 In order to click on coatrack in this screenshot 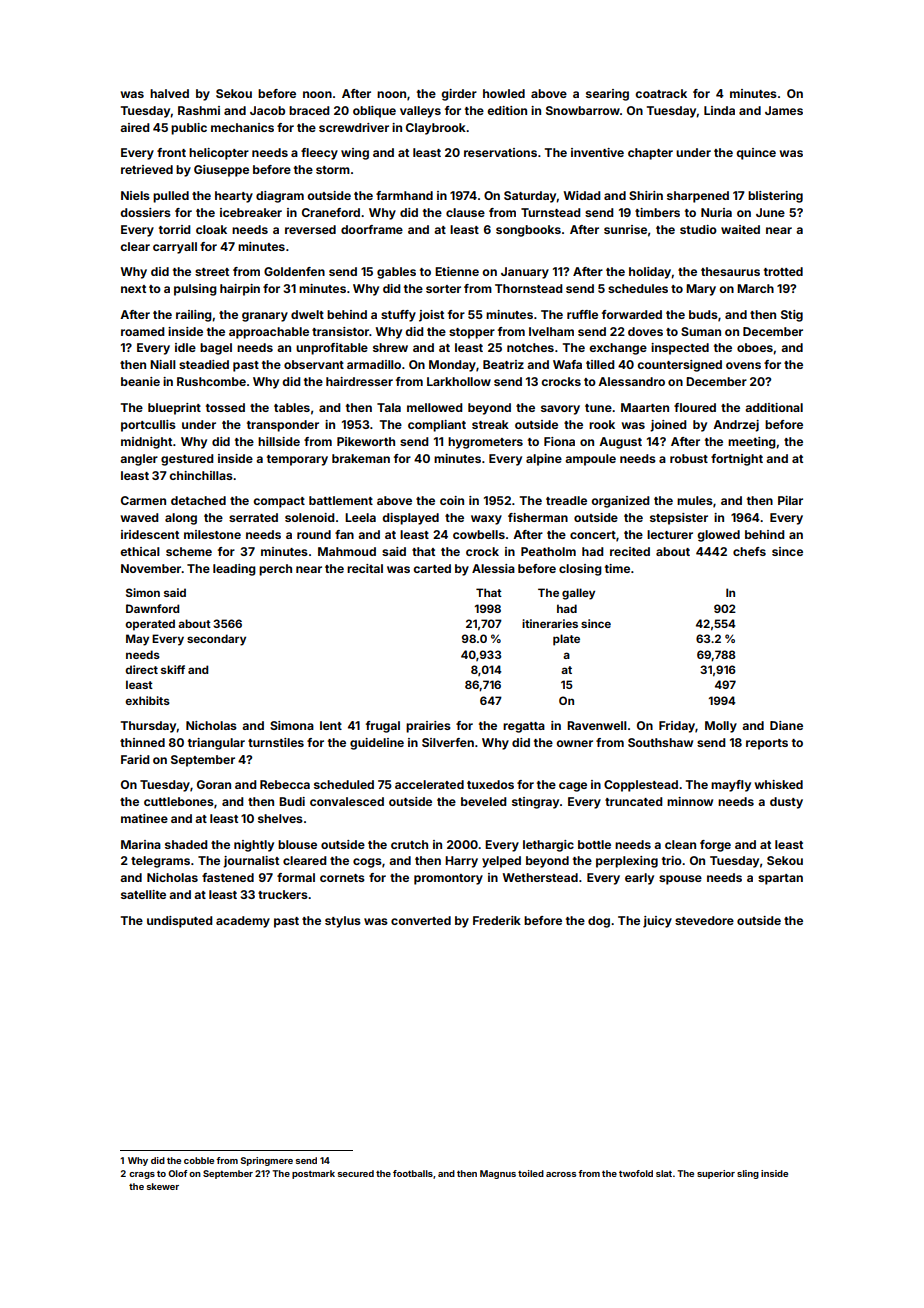, I will do `click(661, 93)`.
